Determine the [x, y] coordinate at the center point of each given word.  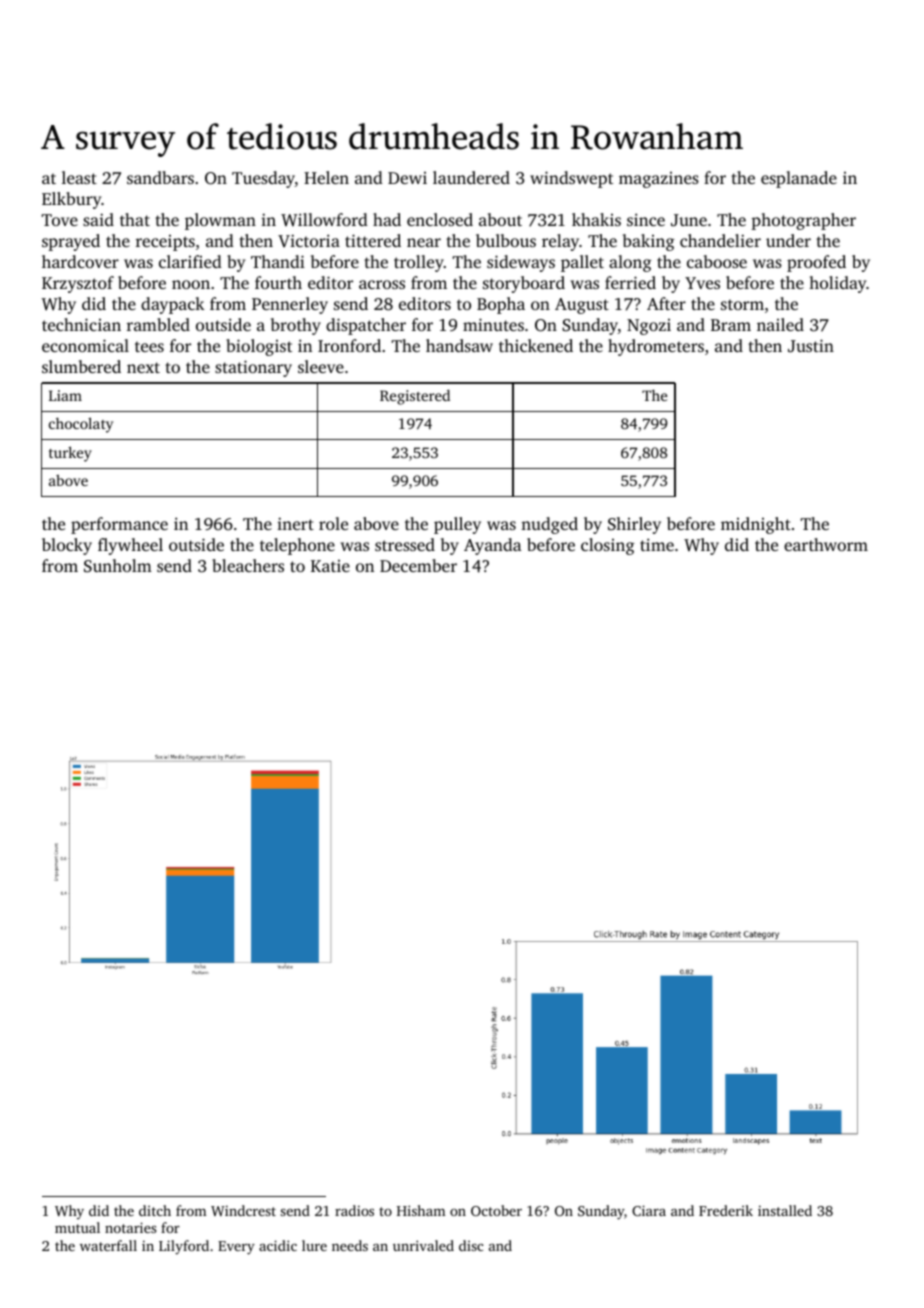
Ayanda [493, 546]
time [657, 544]
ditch [155, 1210]
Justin [811, 346]
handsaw [459, 345]
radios [354, 1210]
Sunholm [118, 566]
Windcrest [243, 1210]
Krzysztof [78, 284]
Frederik [726, 1210]
